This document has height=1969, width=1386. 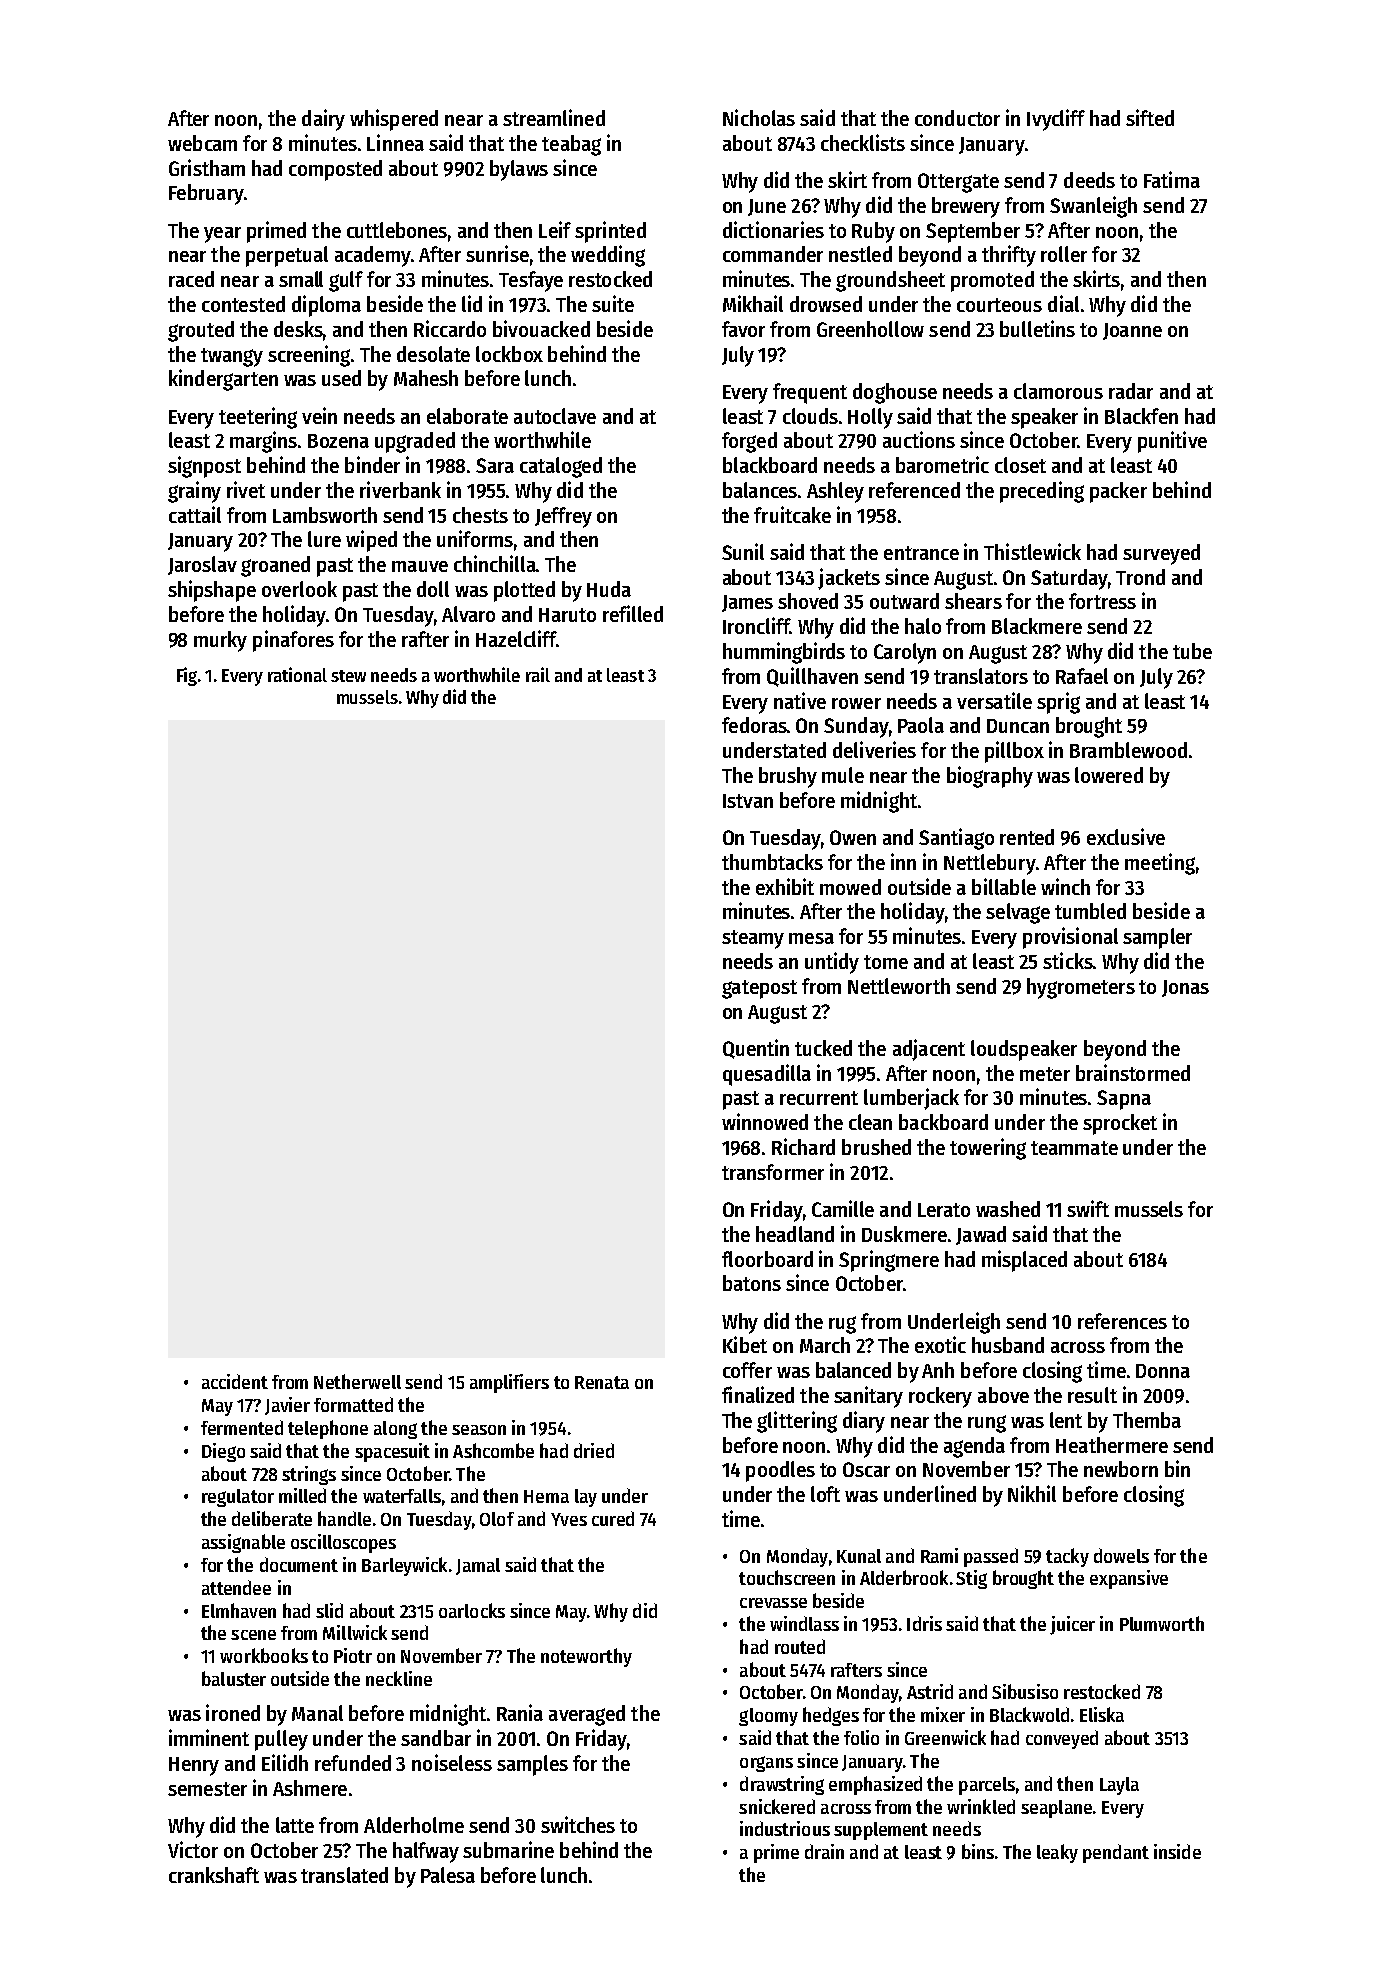 What do you see at coordinates (472, 1610) in the document?
I see `oarlocks` at bounding box center [472, 1610].
